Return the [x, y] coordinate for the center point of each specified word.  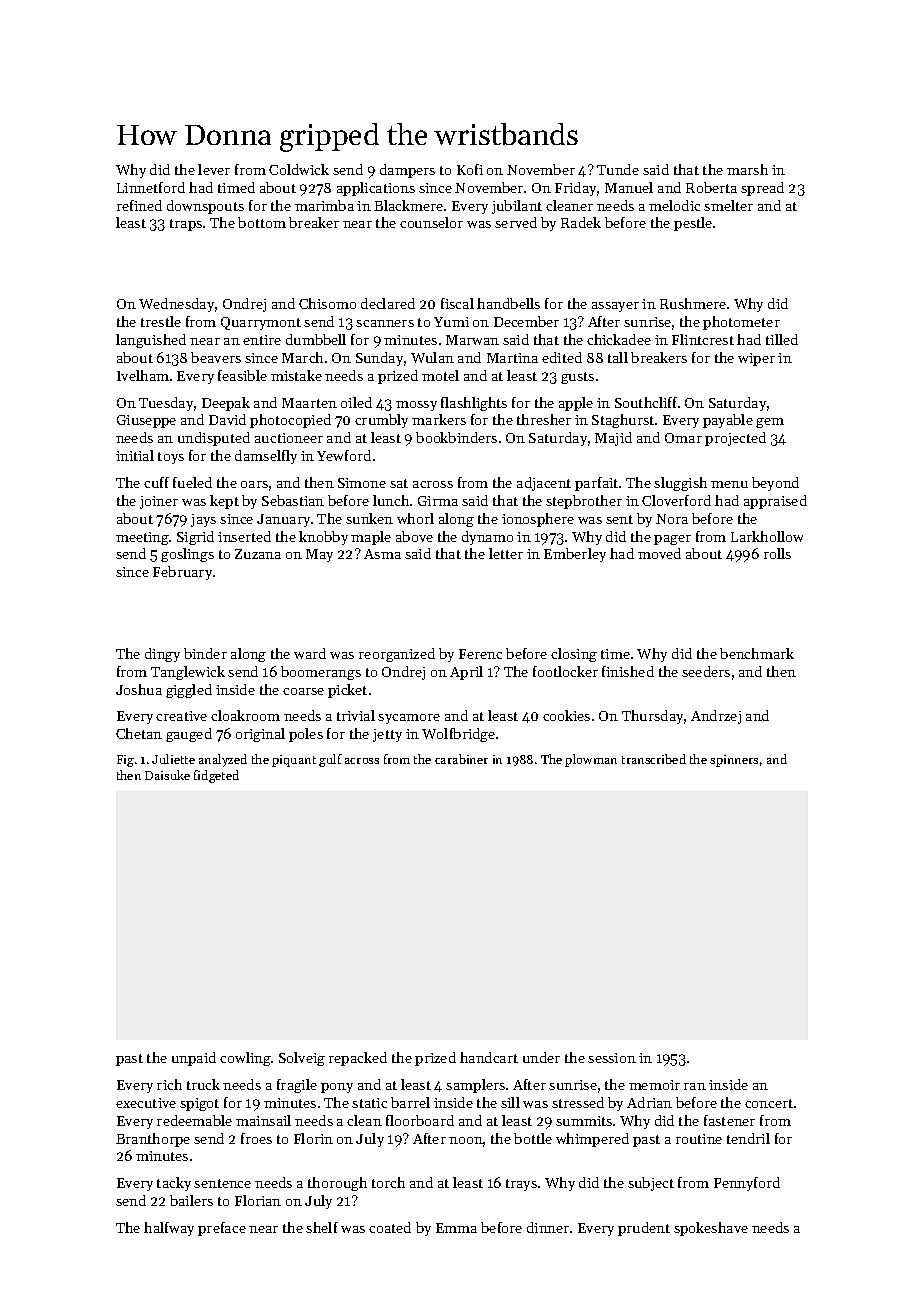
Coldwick [299, 169]
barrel [410, 1102]
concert [769, 1103]
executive [146, 1103]
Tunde [618, 169]
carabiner [461, 759]
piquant [294, 761]
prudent [644, 1229]
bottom [262, 222]
